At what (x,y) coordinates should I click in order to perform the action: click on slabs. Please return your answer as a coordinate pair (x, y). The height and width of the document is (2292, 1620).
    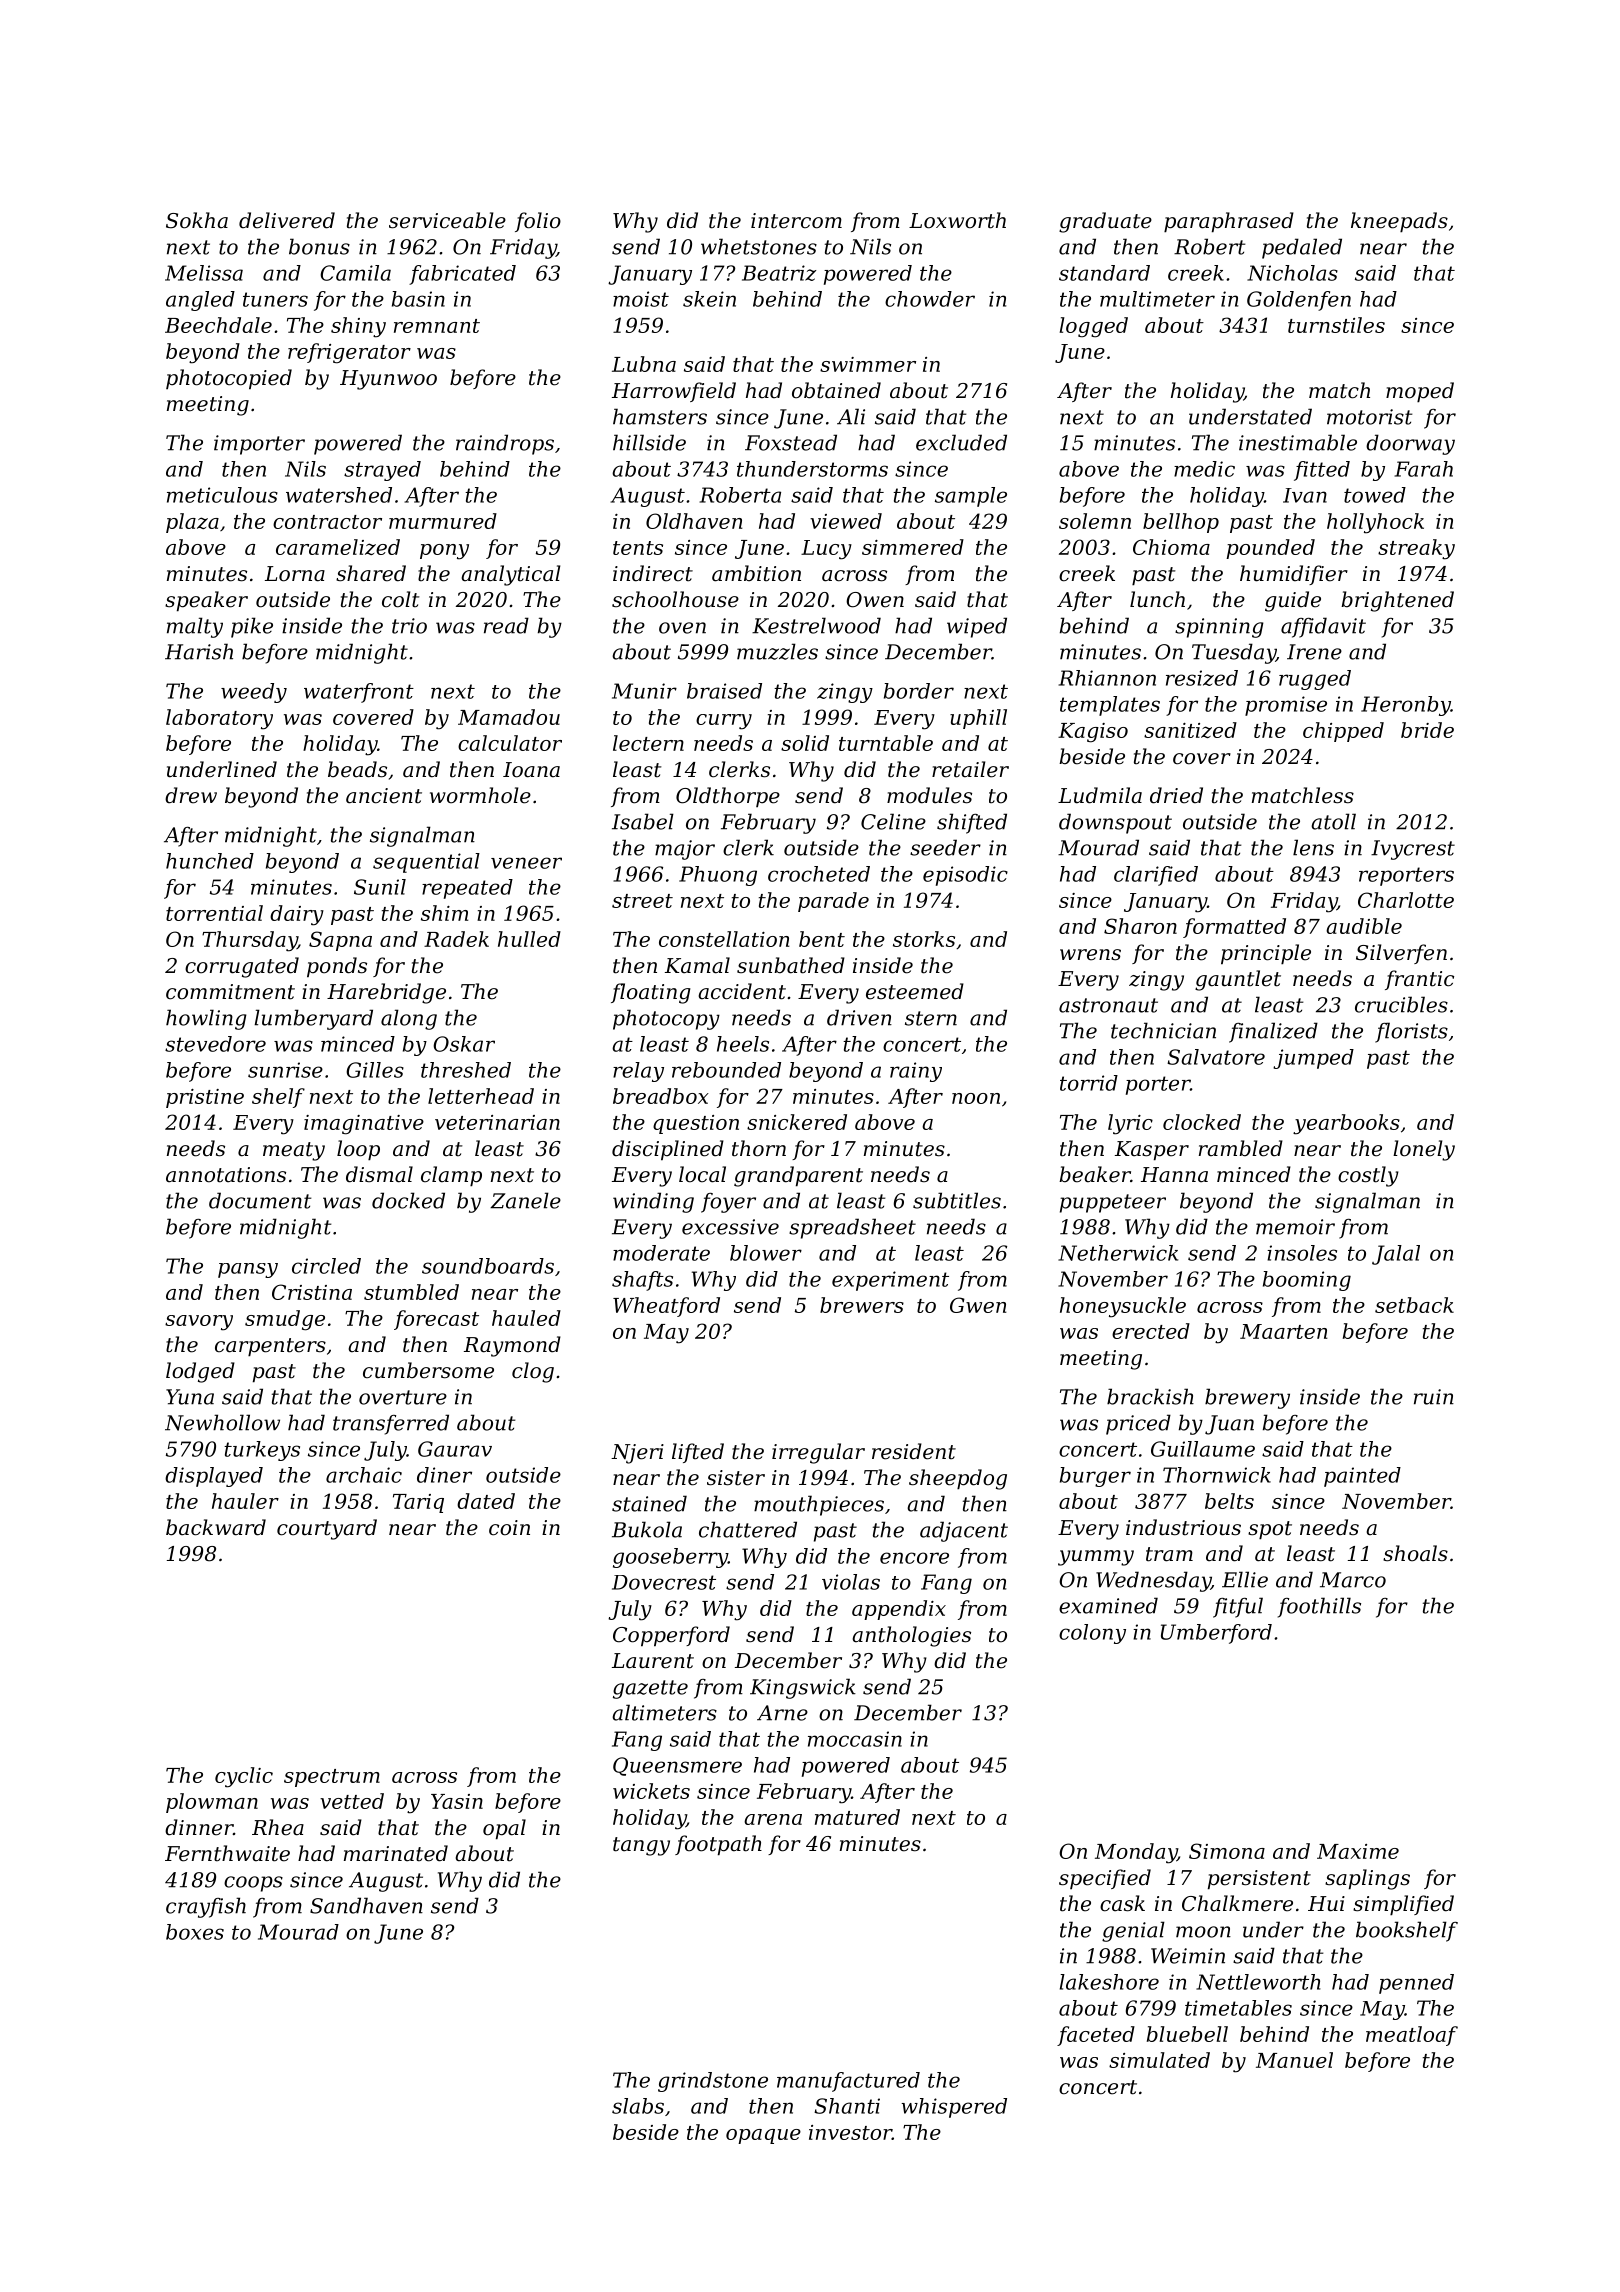
    Looking at the image, I should click on (638, 2106).
